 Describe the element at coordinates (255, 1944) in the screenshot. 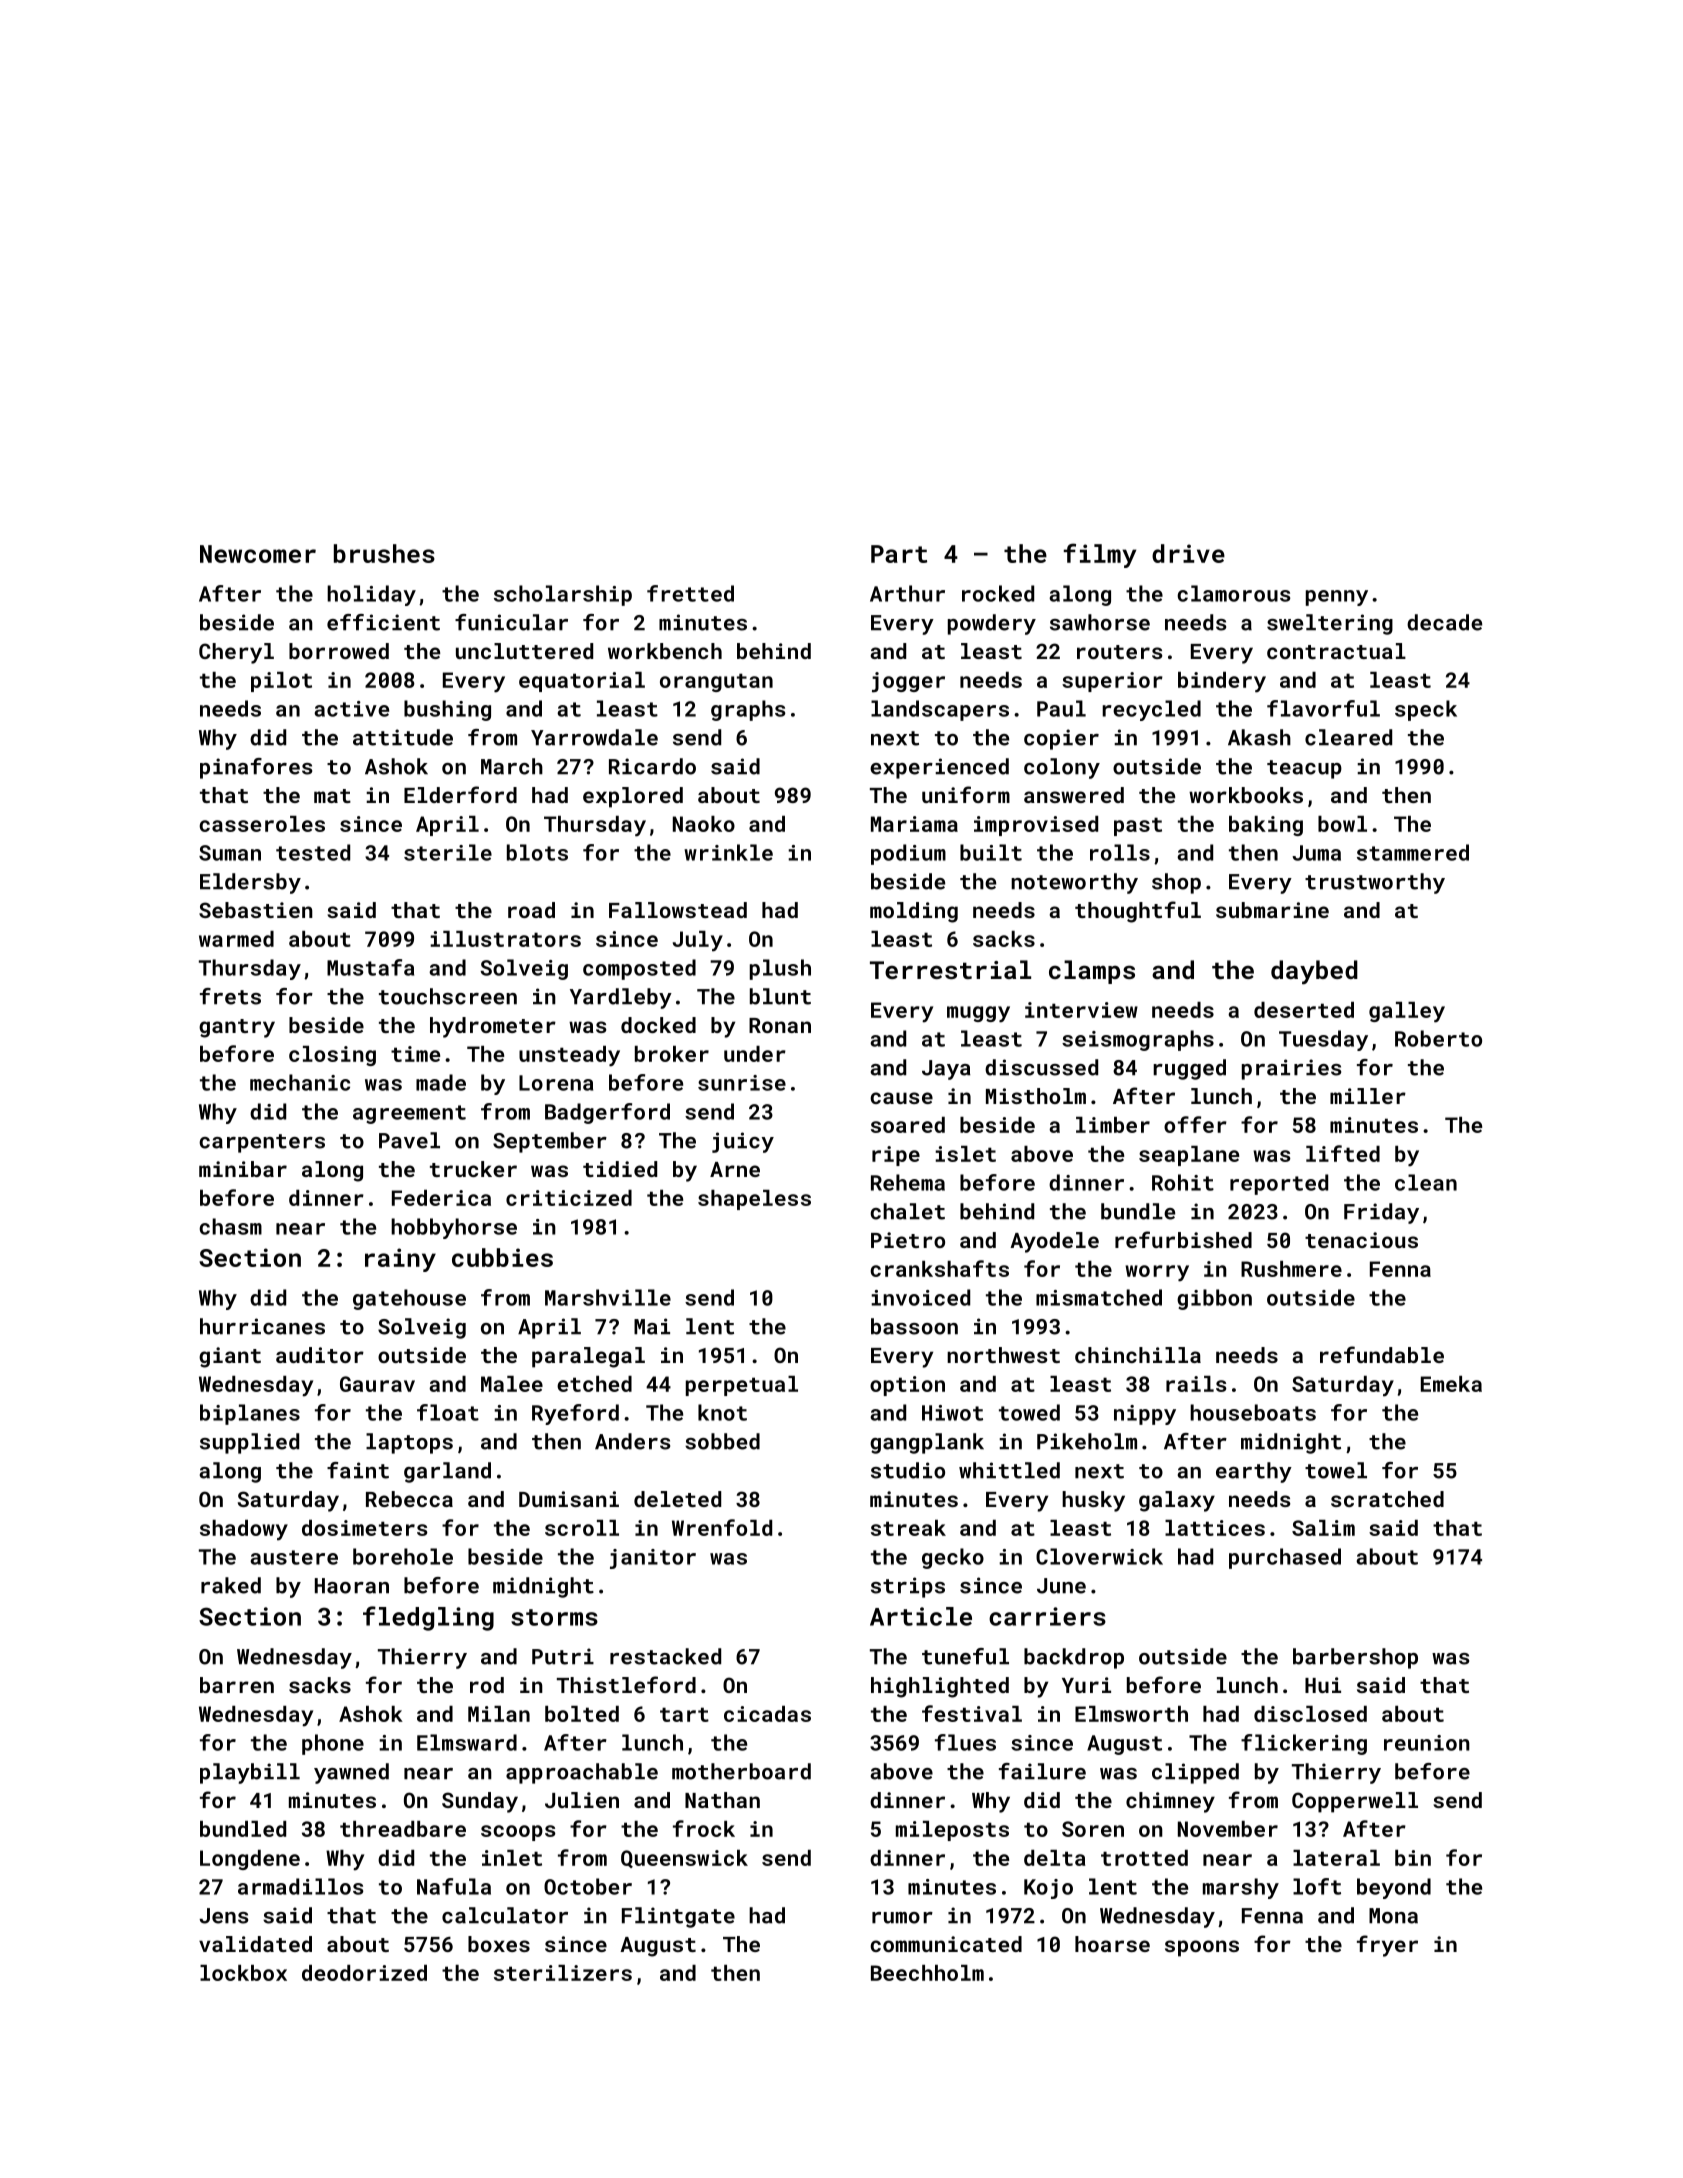

I see `validated` at that location.
